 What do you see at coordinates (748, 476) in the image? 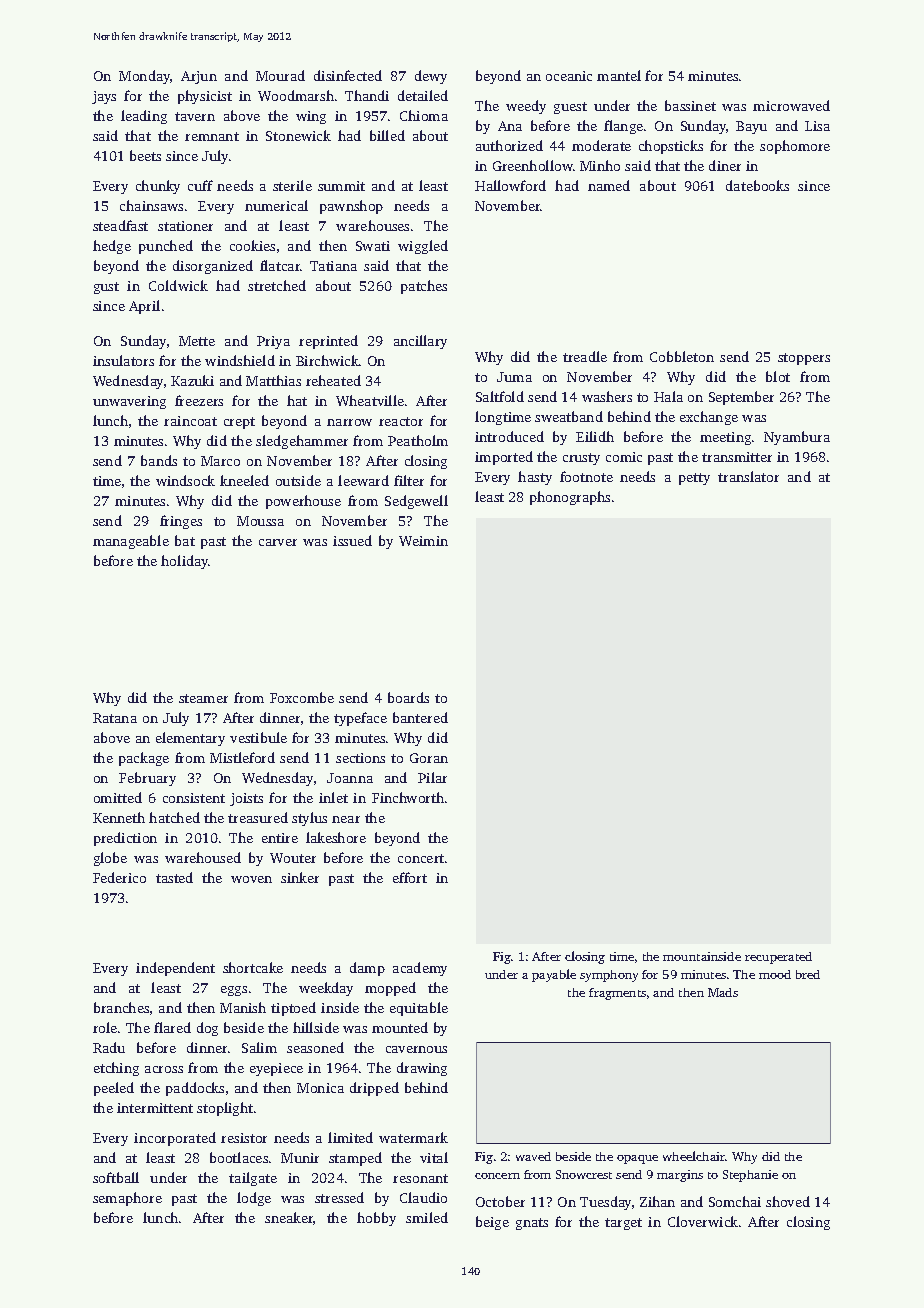
I see `translator` at bounding box center [748, 476].
